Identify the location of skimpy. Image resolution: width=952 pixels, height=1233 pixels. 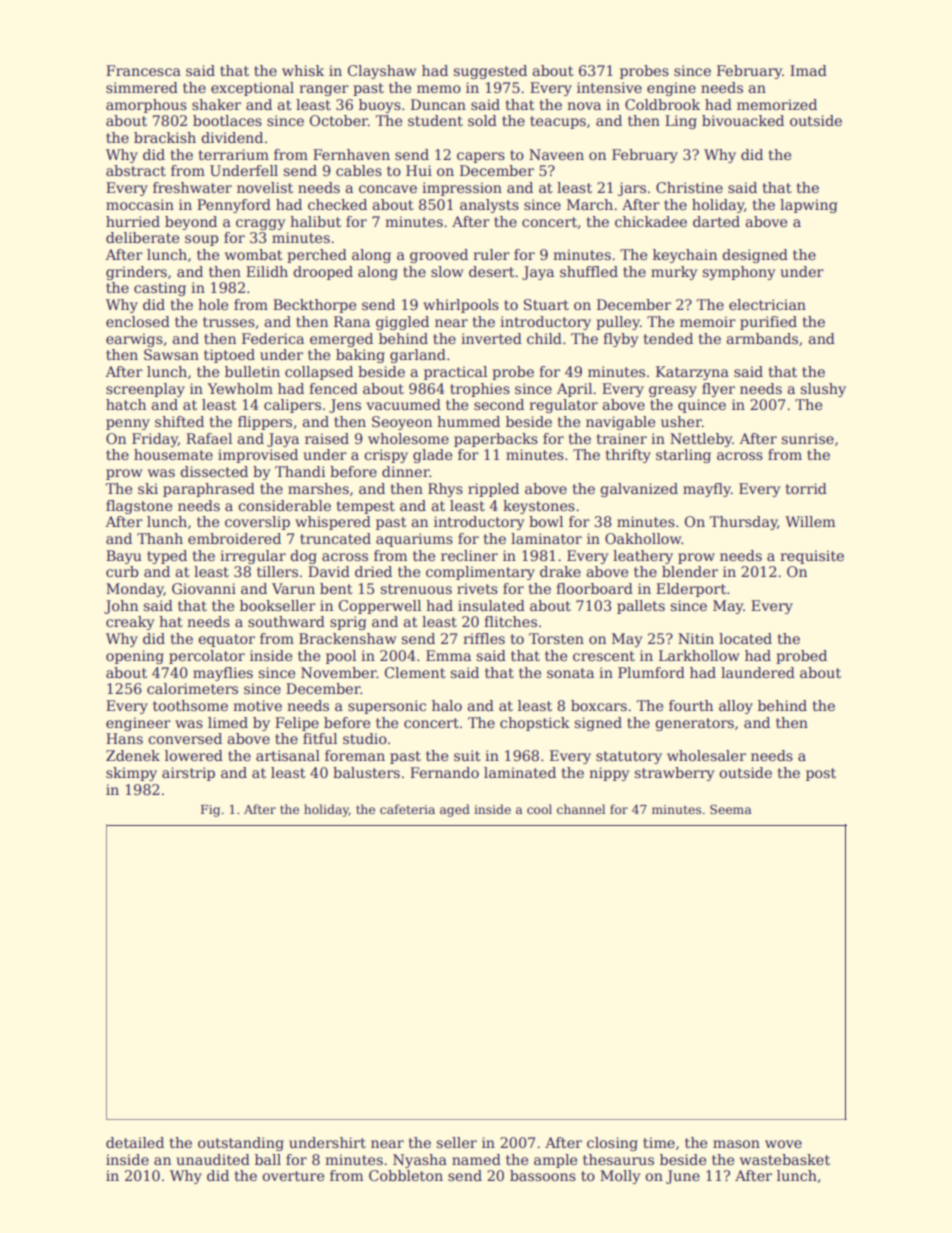
(131, 774).
